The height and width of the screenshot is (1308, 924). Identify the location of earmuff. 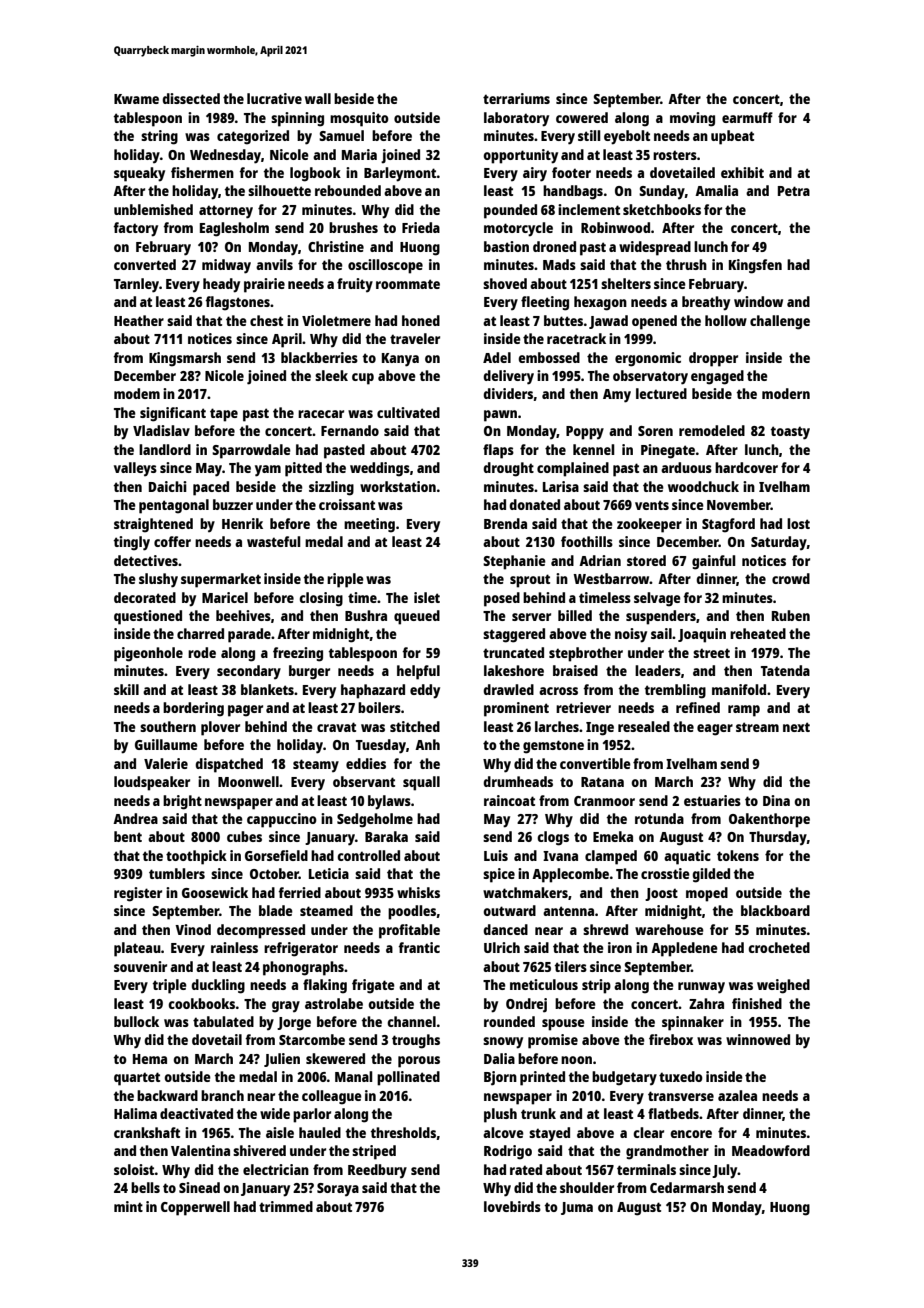
(747, 117).
